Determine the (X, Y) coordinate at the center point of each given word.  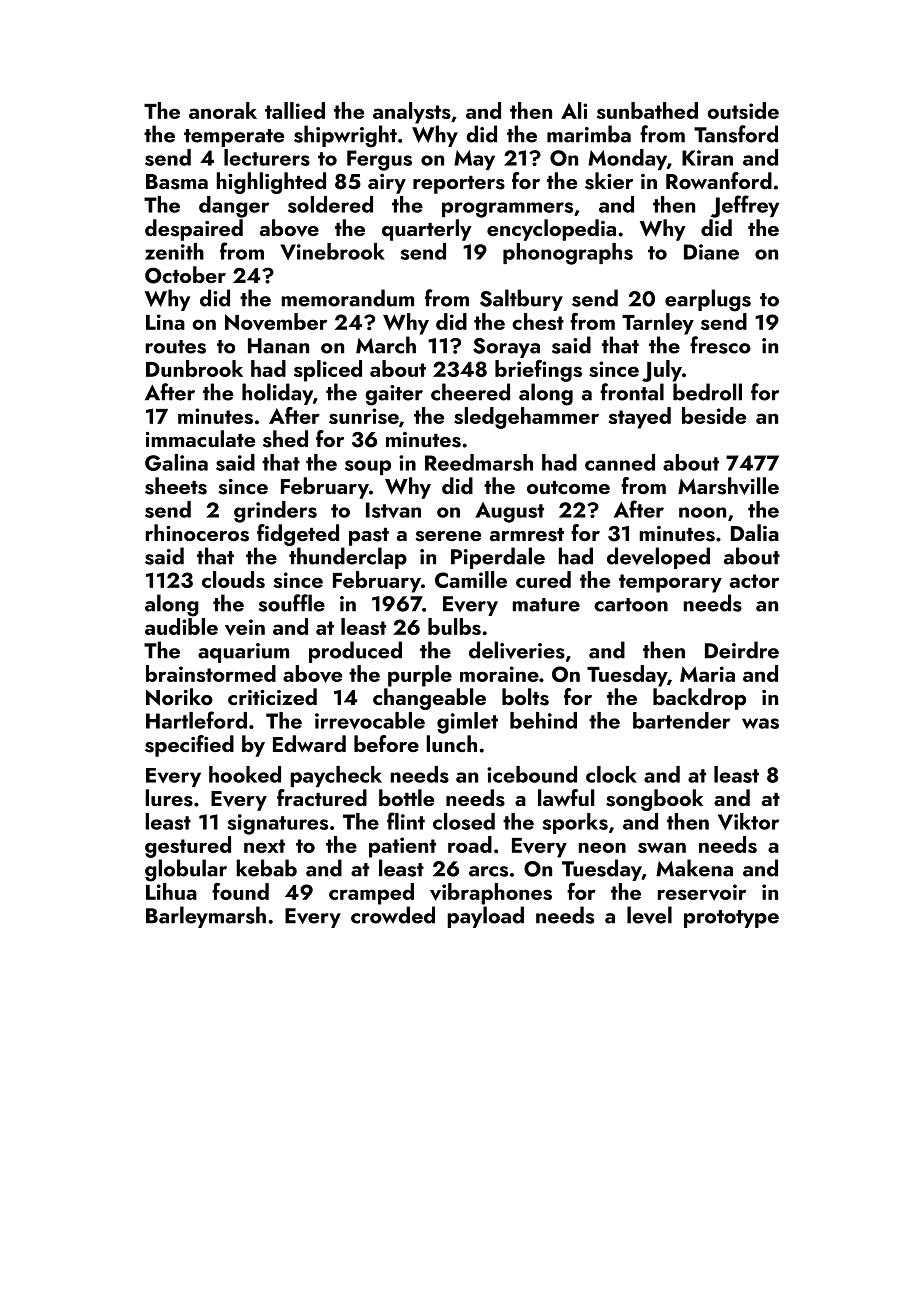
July (662, 371)
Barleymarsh (206, 917)
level (649, 915)
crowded (393, 915)
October (185, 275)
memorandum (347, 298)
